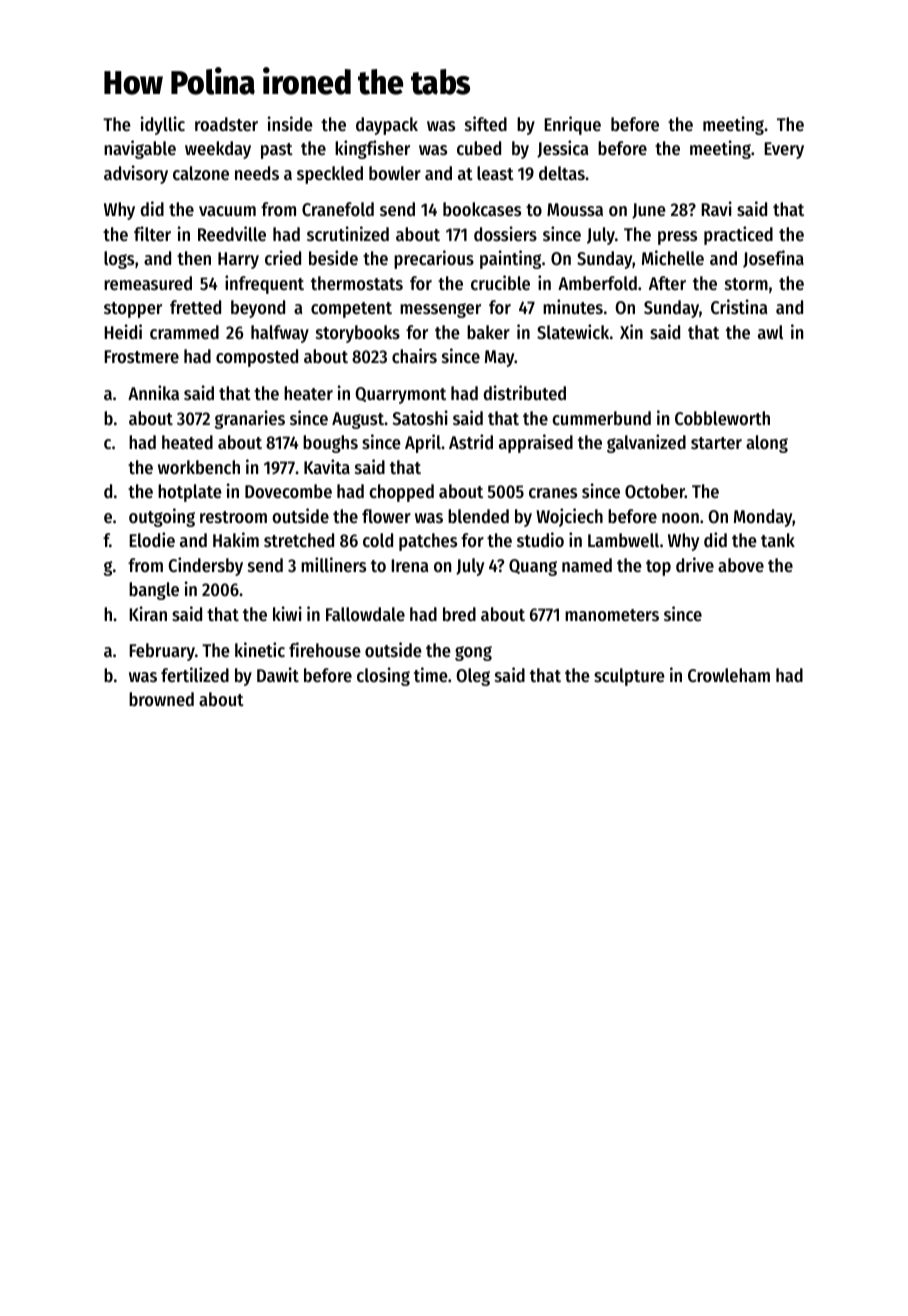 The image size is (908, 1316). I want to click on manometers, so click(612, 615).
